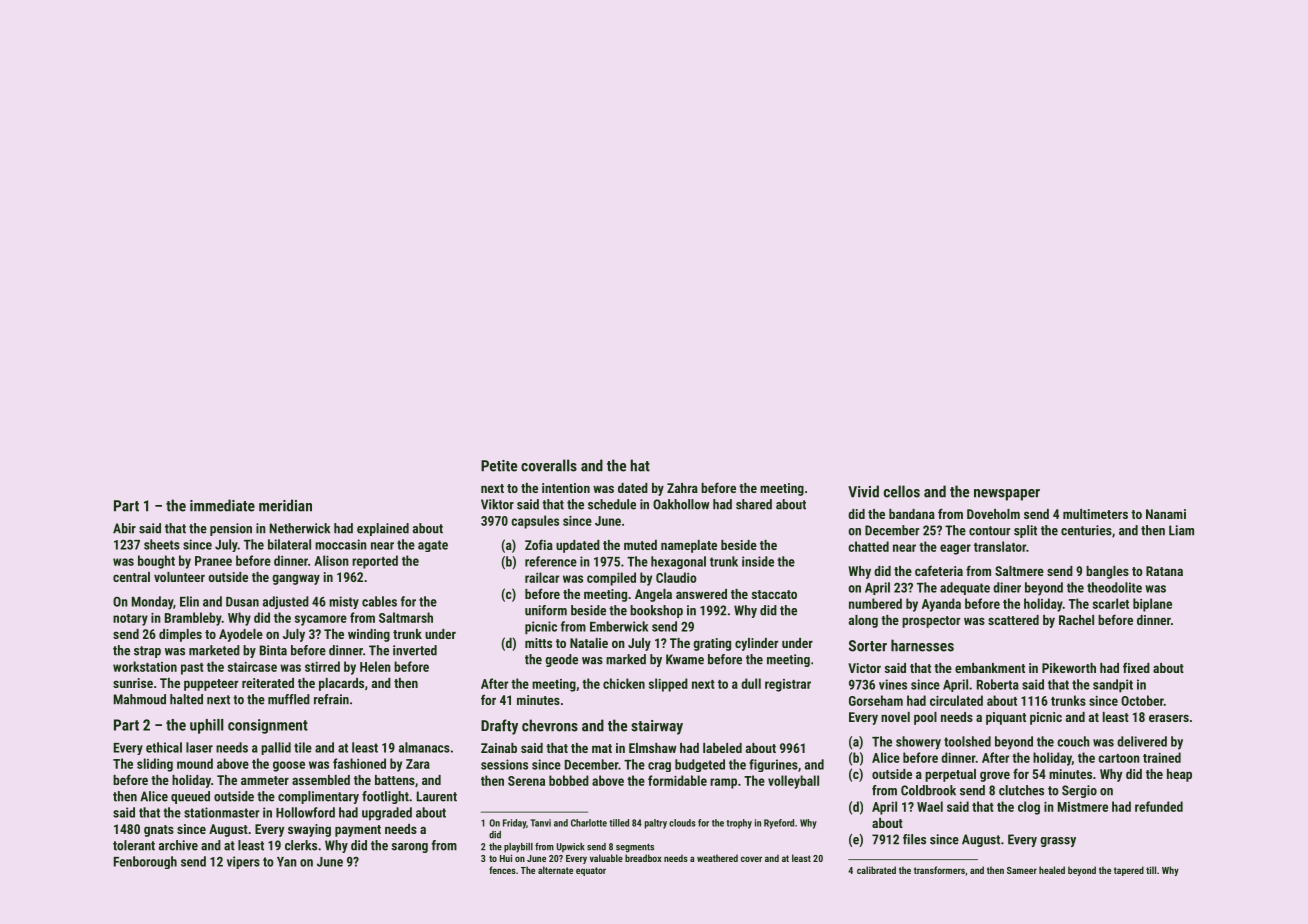  I want to click on newspaper, so click(1007, 495).
